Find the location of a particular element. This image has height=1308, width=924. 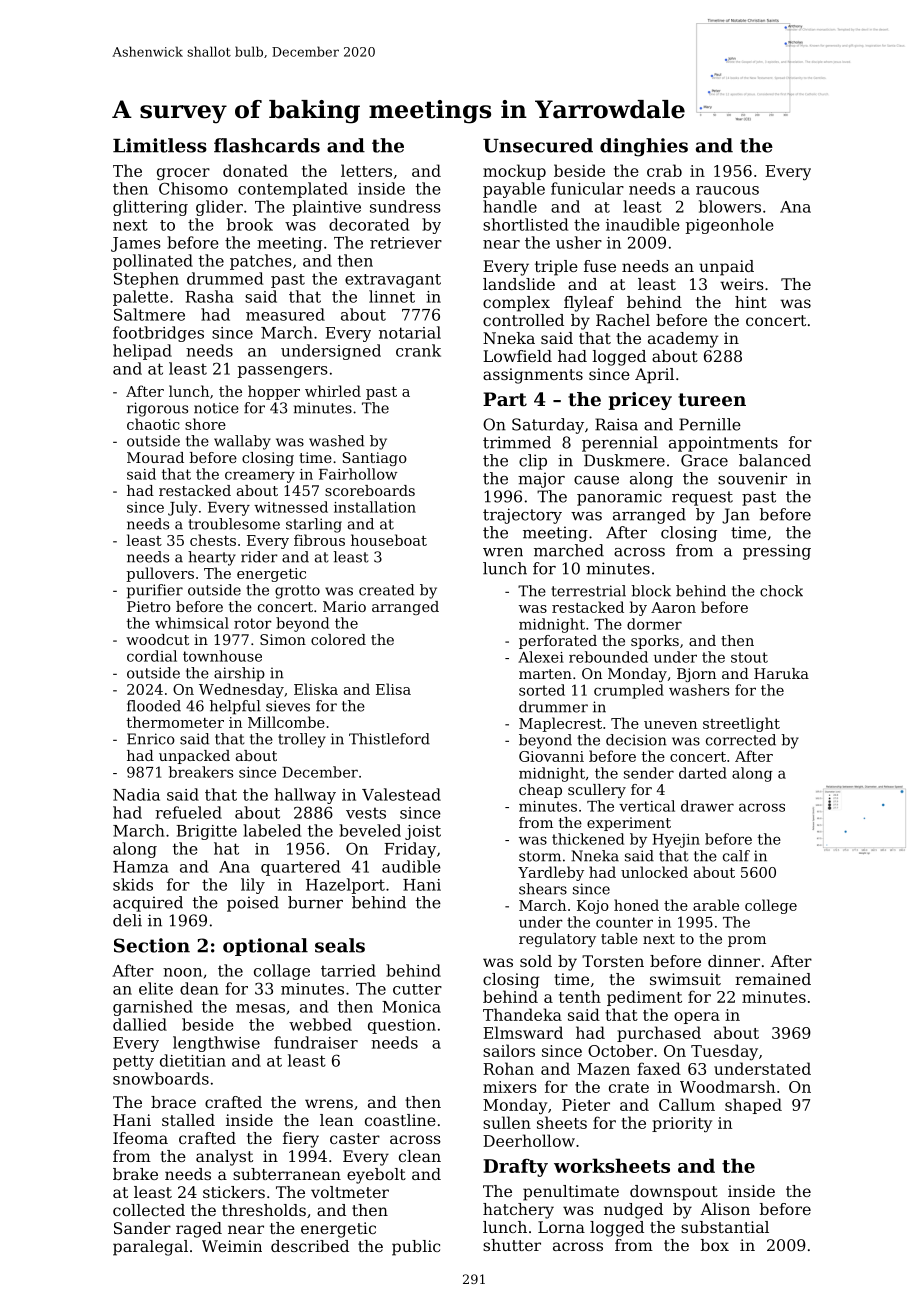

garnished is located at coordinates (153, 1008).
